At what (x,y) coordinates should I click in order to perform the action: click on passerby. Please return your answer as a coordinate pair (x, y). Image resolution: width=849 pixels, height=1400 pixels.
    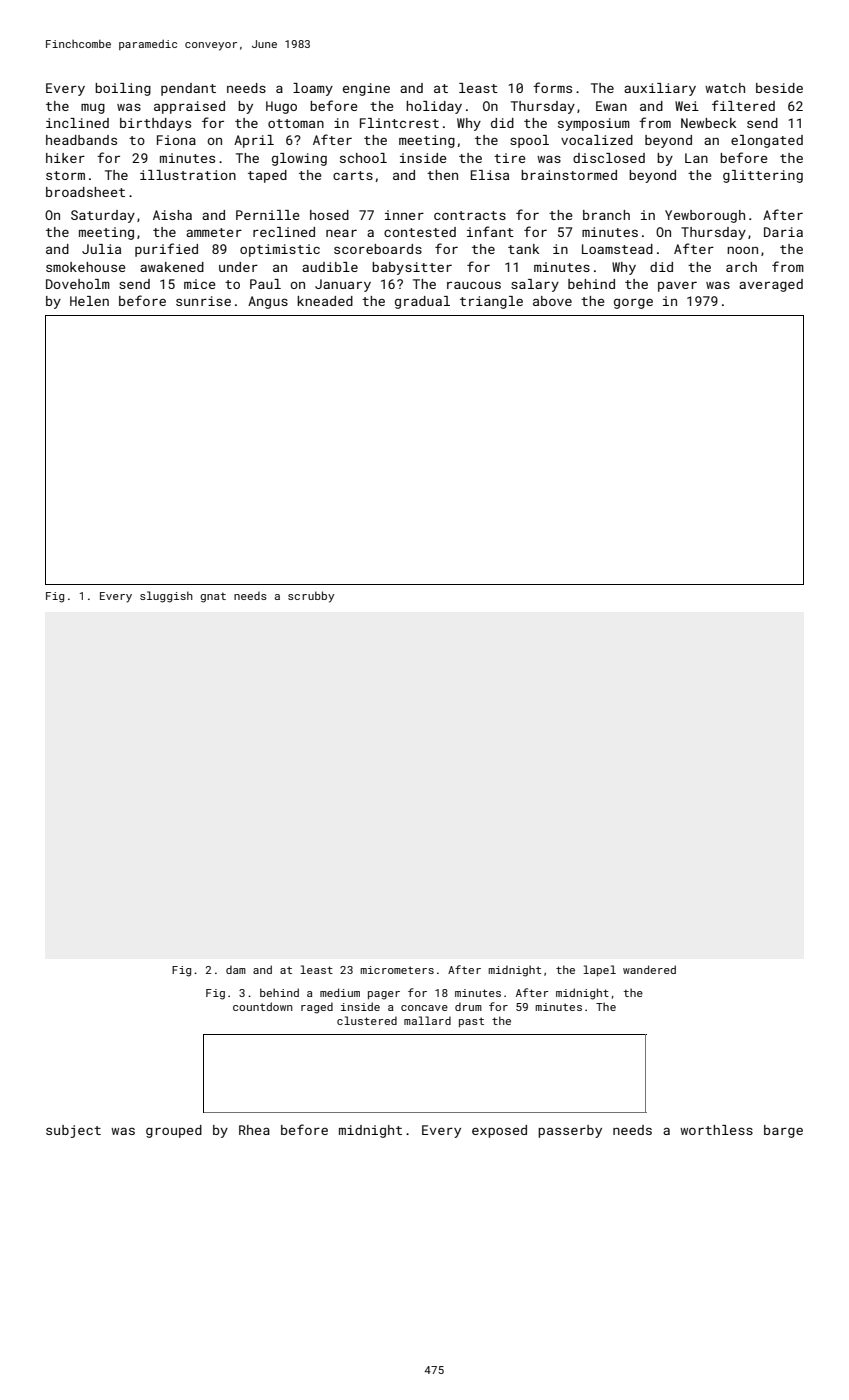
    Looking at the image, I should click on (570, 1131).
